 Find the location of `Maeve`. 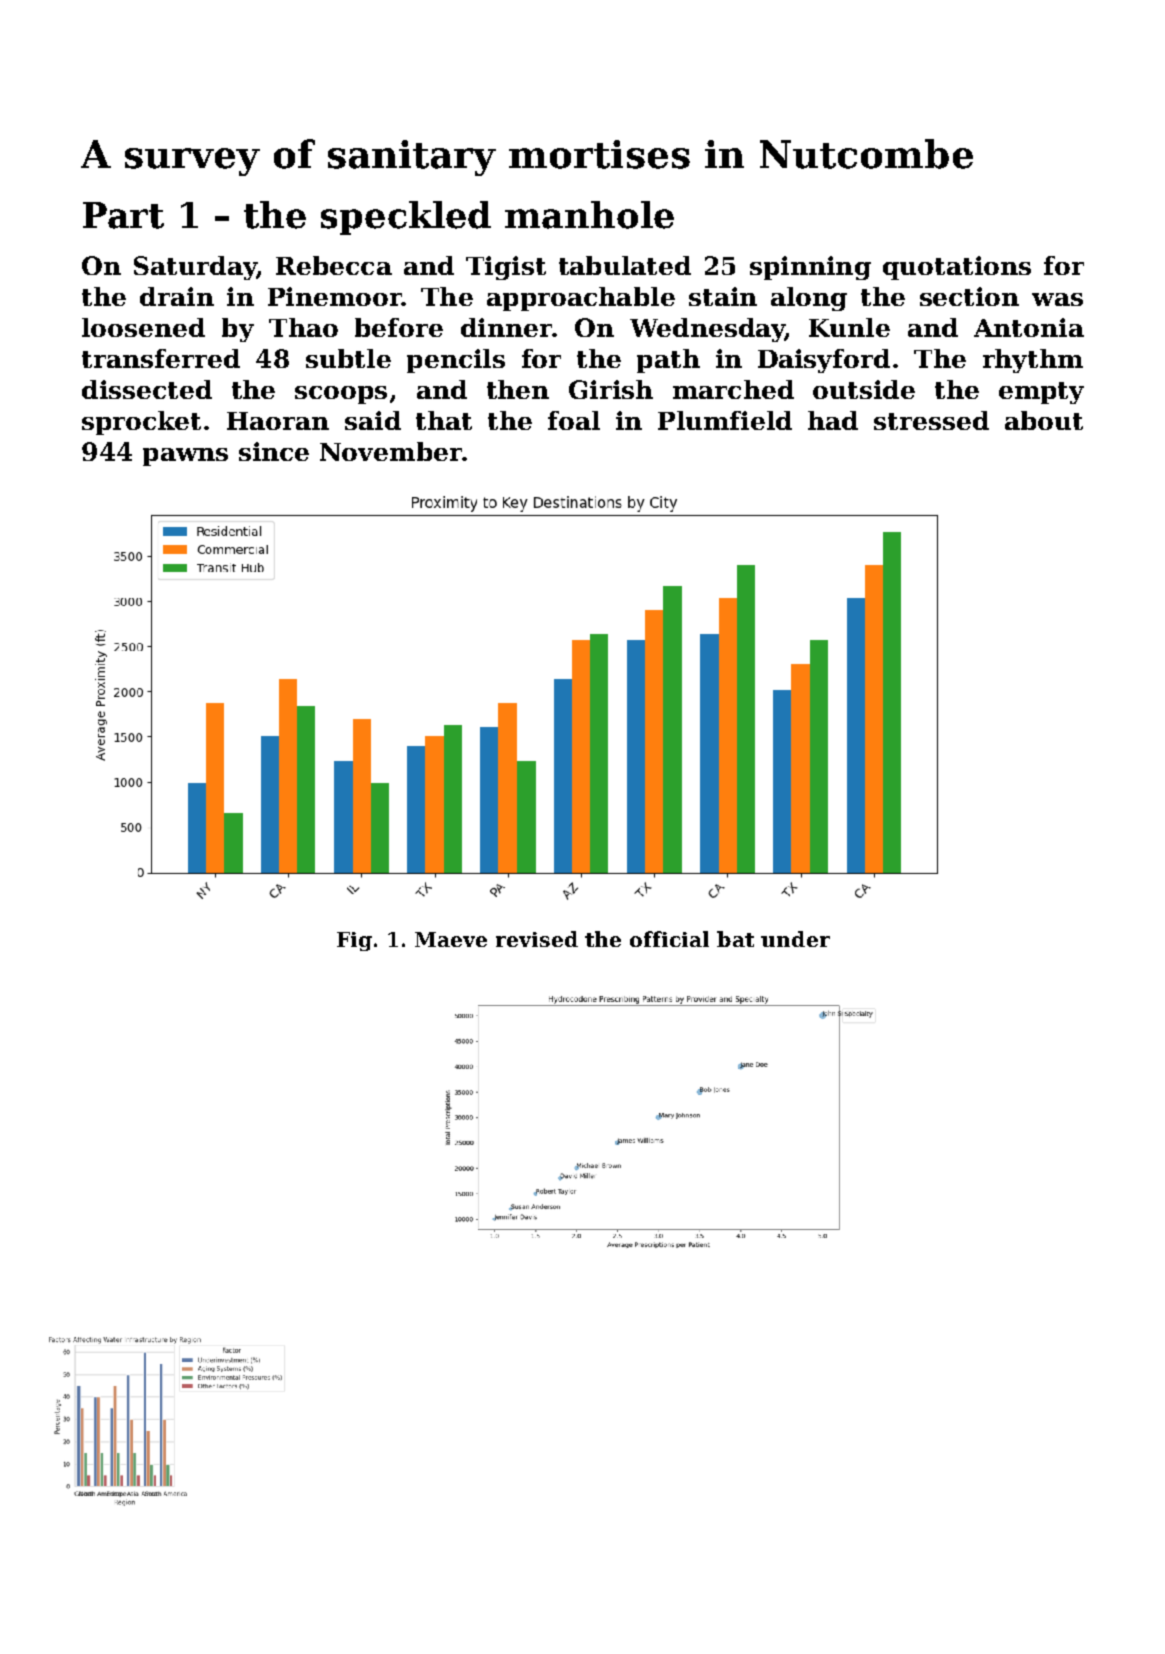

Maeve is located at coordinates (451, 939).
